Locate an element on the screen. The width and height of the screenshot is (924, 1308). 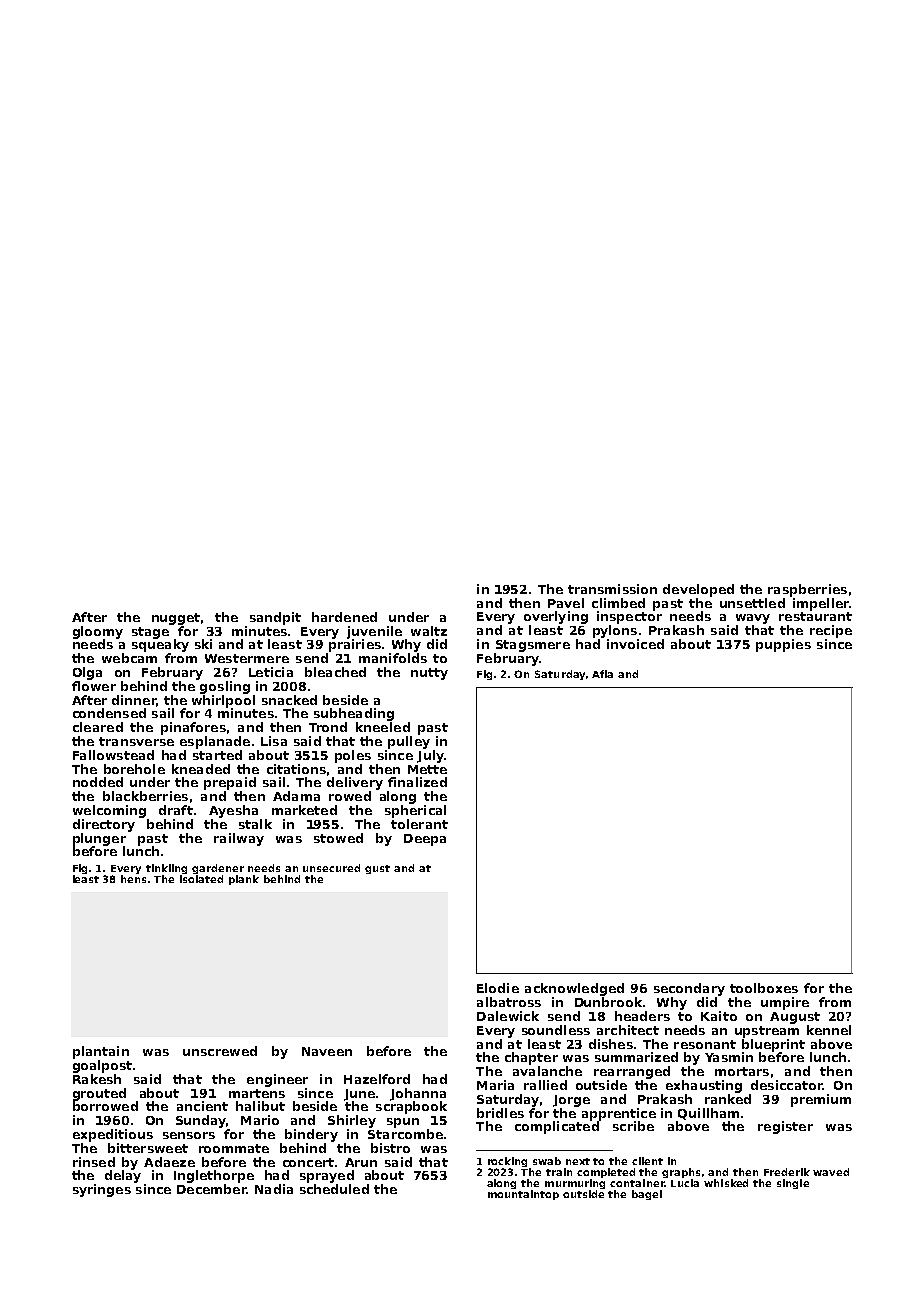
syringes is located at coordinates (102, 1190).
